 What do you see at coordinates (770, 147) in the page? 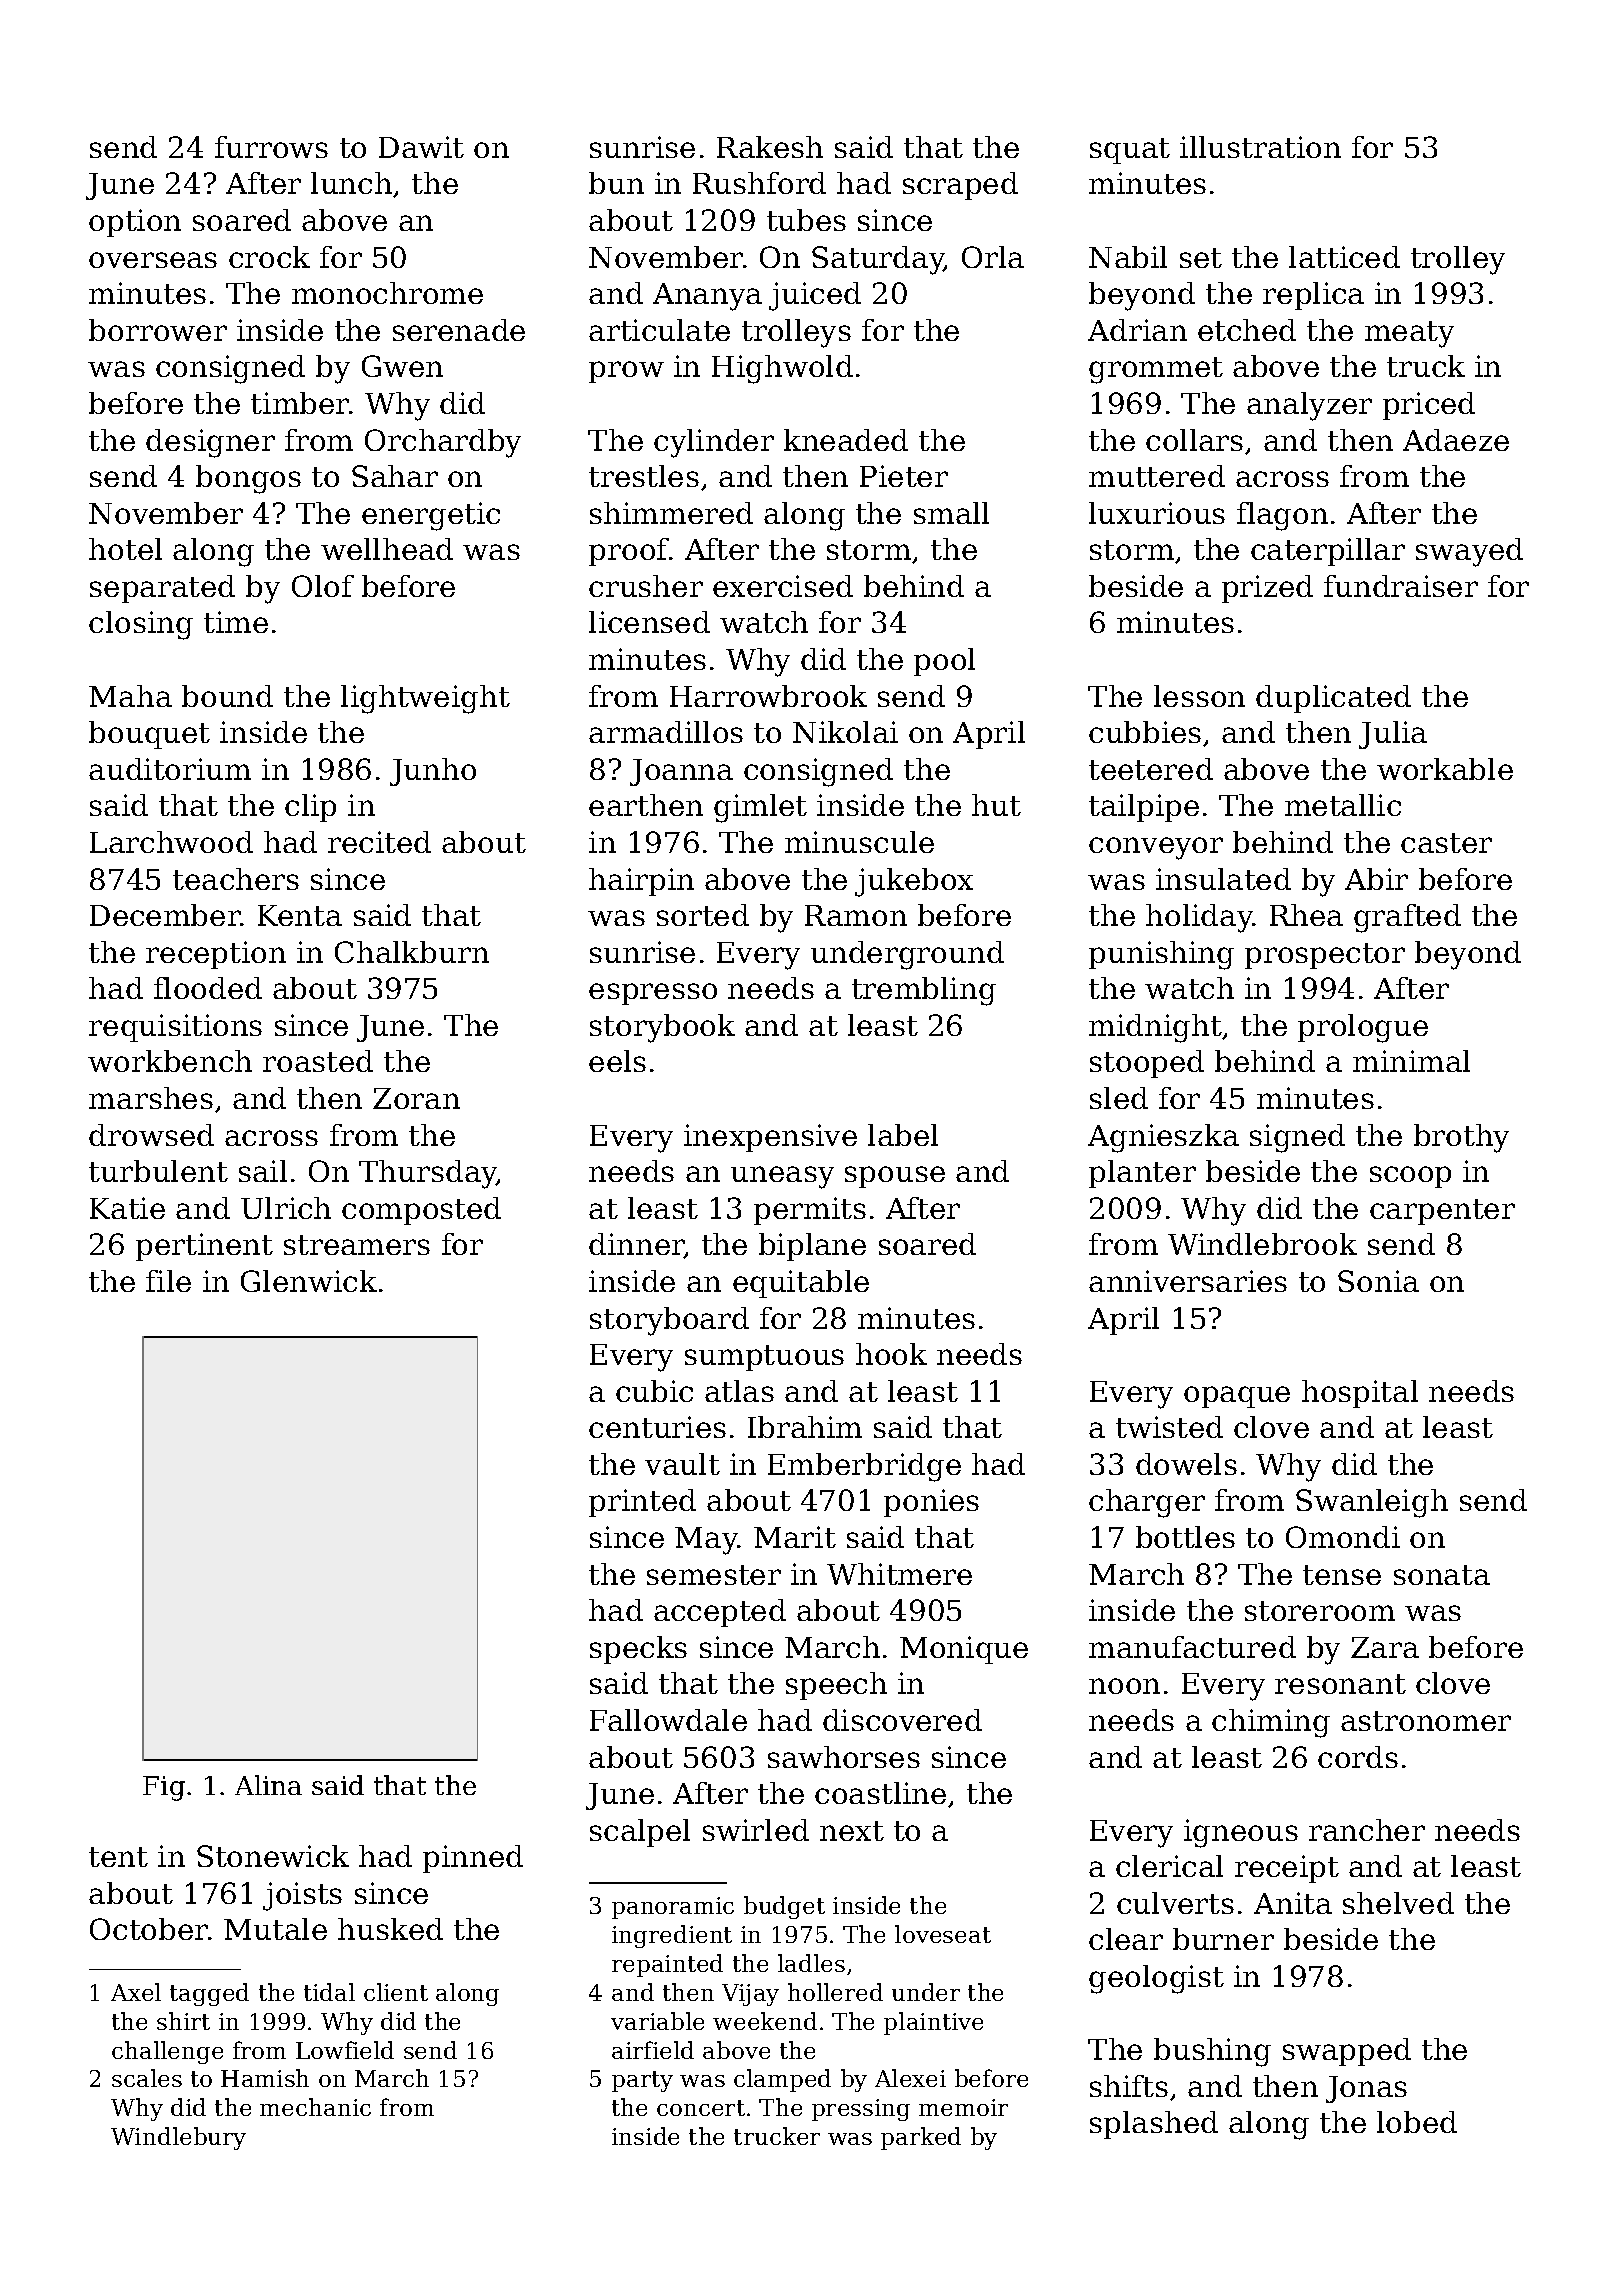
I see `Rakesh` at bounding box center [770, 147].
